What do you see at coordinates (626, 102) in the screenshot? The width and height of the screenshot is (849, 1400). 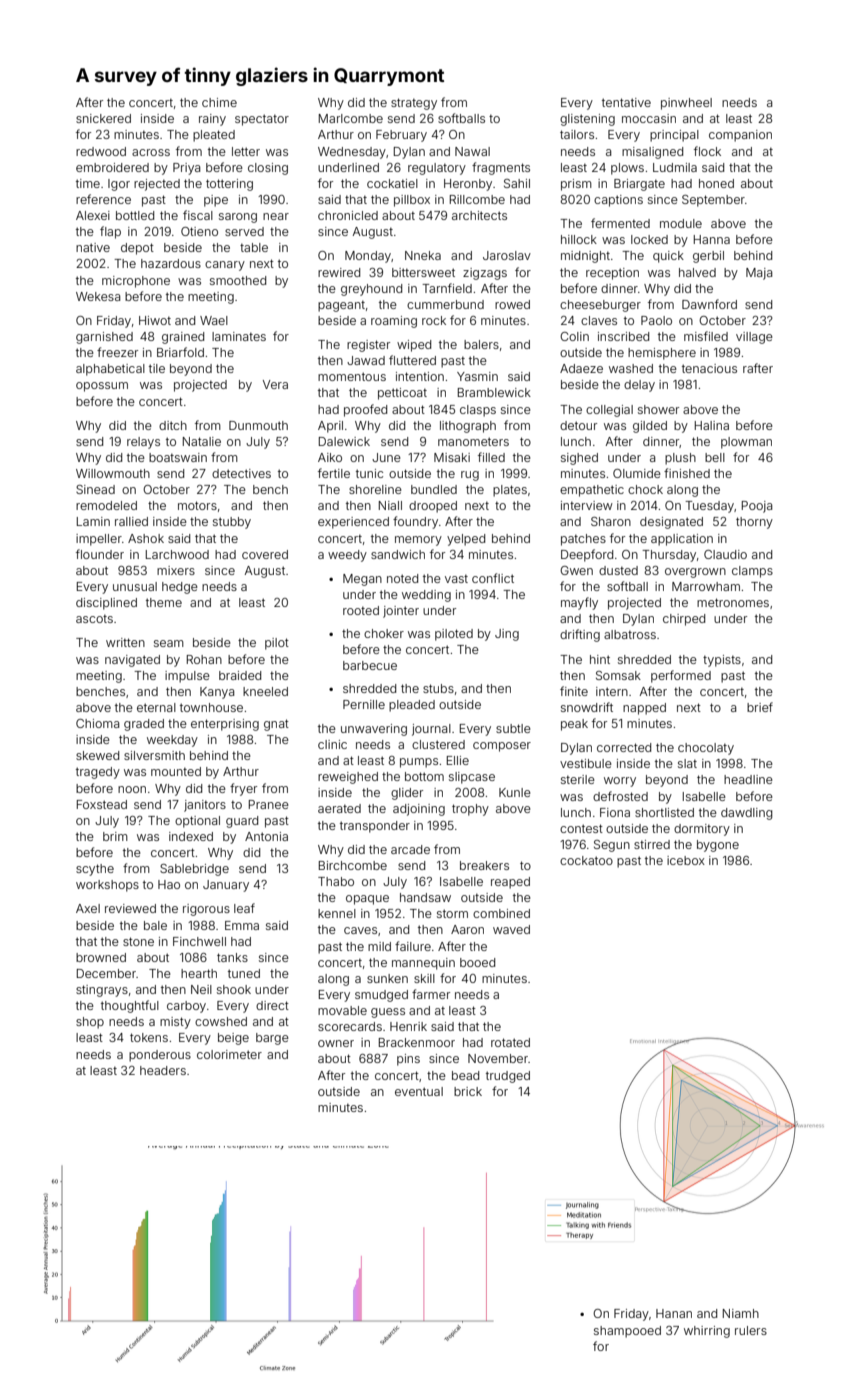 I see `tentative` at bounding box center [626, 102].
